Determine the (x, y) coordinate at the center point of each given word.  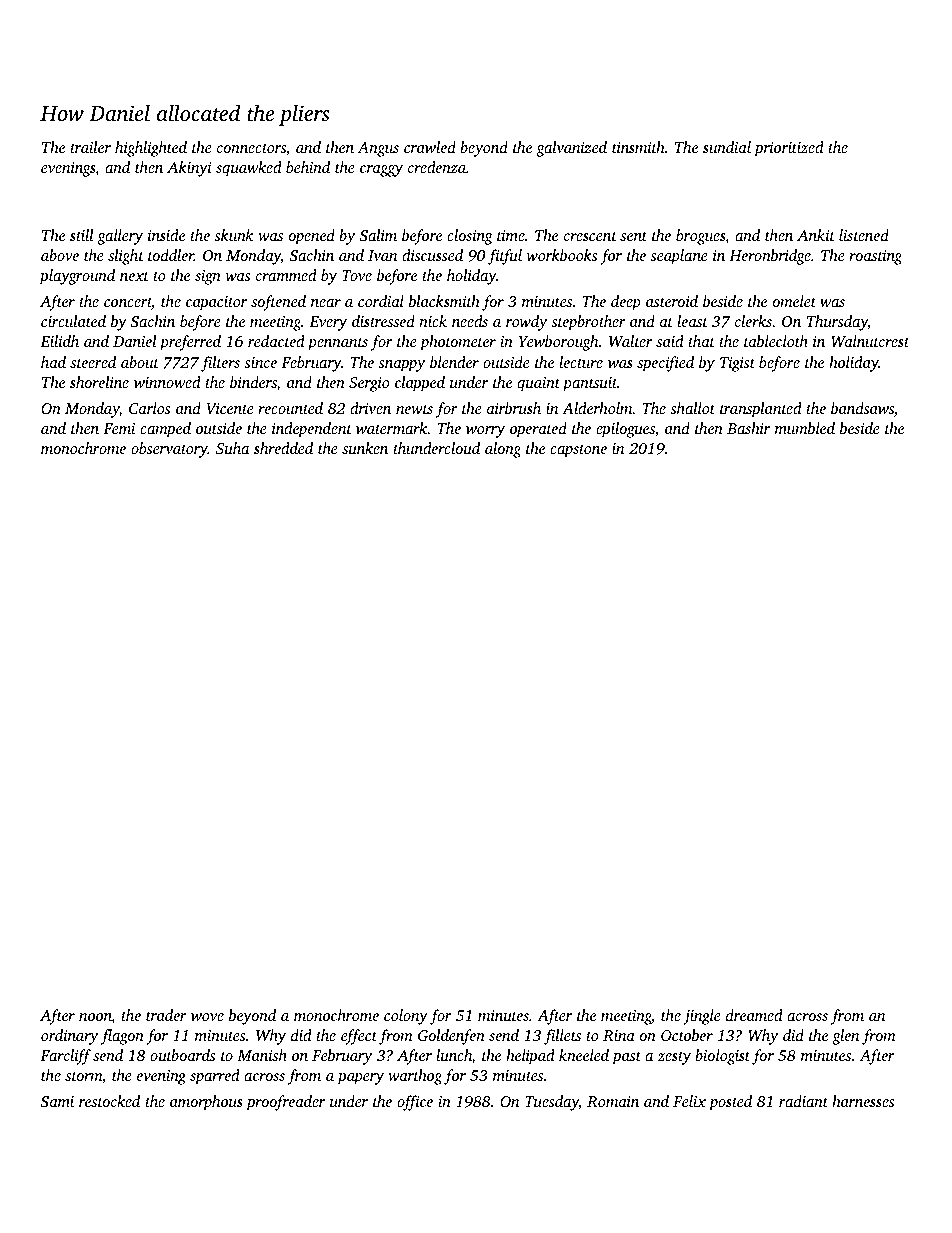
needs (470, 321)
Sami (57, 1101)
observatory (169, 450)
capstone (578, 451)
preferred (190, 343)
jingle (702, 1017)
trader (166, 1015)
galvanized (571, 149)
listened (864, 235)
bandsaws (862, 408)
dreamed (754, 1015)
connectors (251, 148)
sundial (727, 147)
